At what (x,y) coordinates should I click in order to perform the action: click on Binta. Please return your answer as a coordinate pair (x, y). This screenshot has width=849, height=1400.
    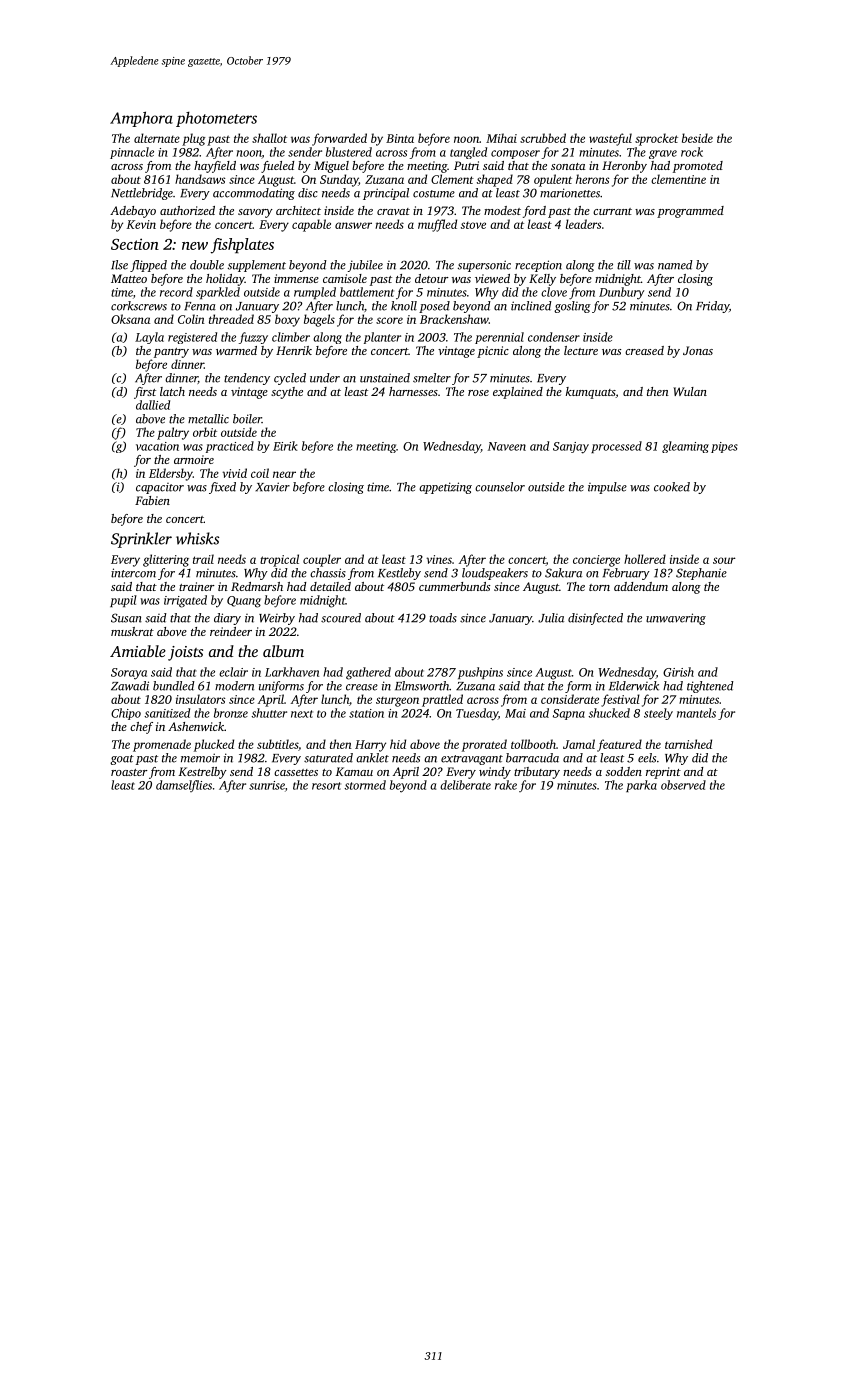
    Looking at the image, I should click on (400, 138).
